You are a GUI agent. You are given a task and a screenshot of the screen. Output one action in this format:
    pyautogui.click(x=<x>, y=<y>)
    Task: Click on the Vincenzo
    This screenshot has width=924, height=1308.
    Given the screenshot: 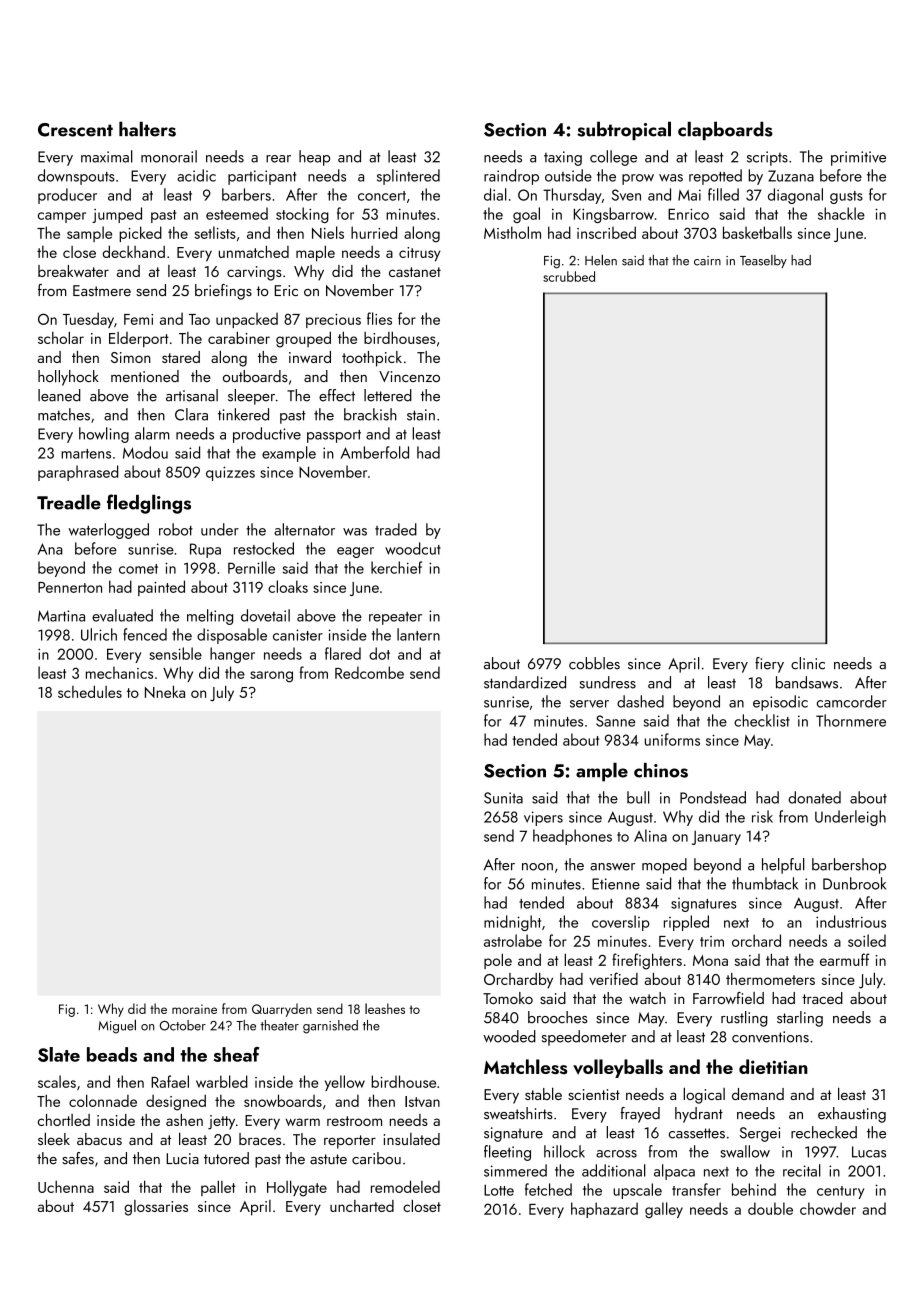 What is the action you would take?
    pyautogui.click(x=409, y=376)
